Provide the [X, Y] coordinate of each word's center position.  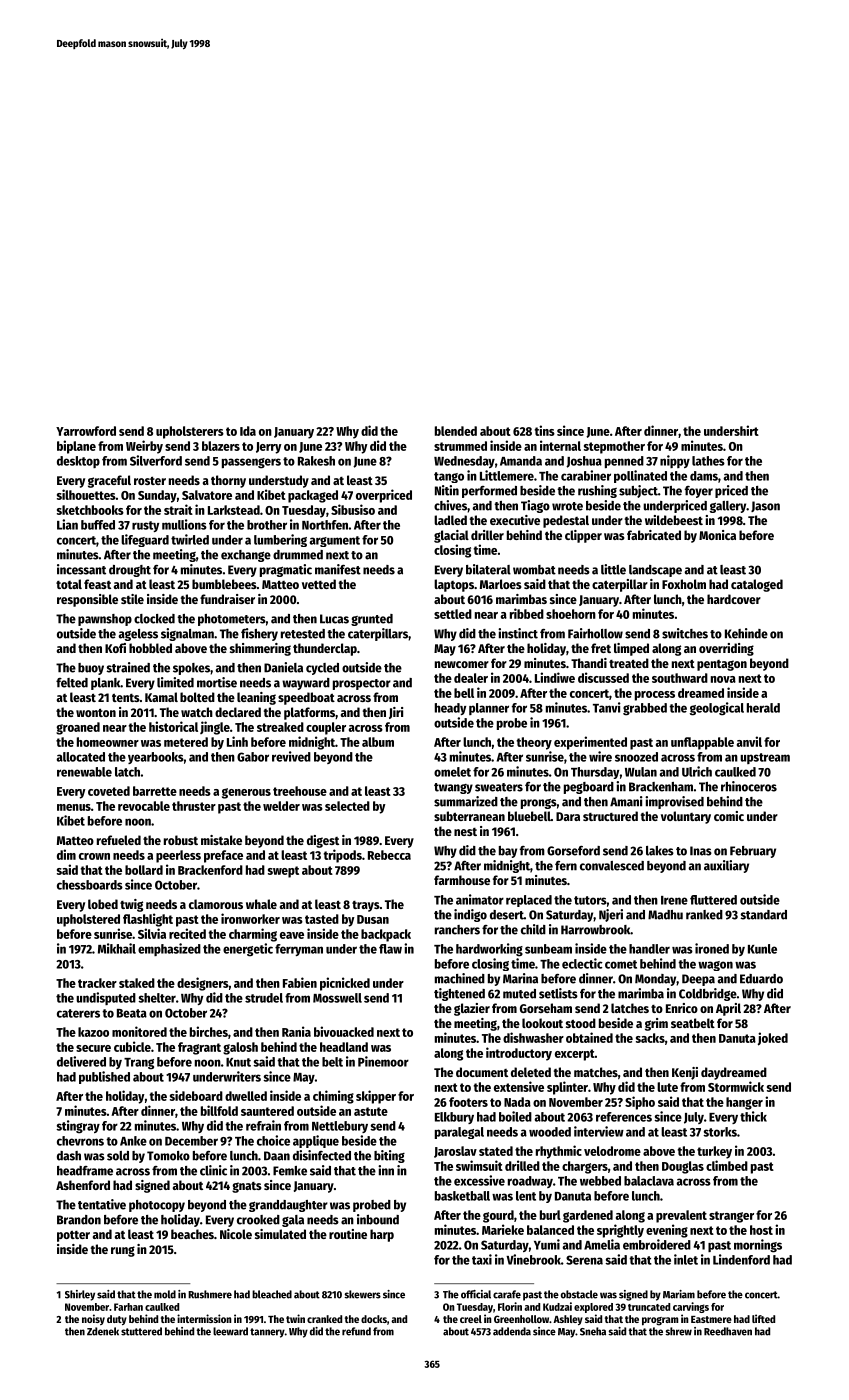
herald [763, 708]
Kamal [161, 697]
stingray [78, 1127]
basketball [462, 1196]
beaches [192, 1234]
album [378, 742]
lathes [708, 461]
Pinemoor [383, 1061]
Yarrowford [86, 431]
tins [545, 430]
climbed [727, 1165]
